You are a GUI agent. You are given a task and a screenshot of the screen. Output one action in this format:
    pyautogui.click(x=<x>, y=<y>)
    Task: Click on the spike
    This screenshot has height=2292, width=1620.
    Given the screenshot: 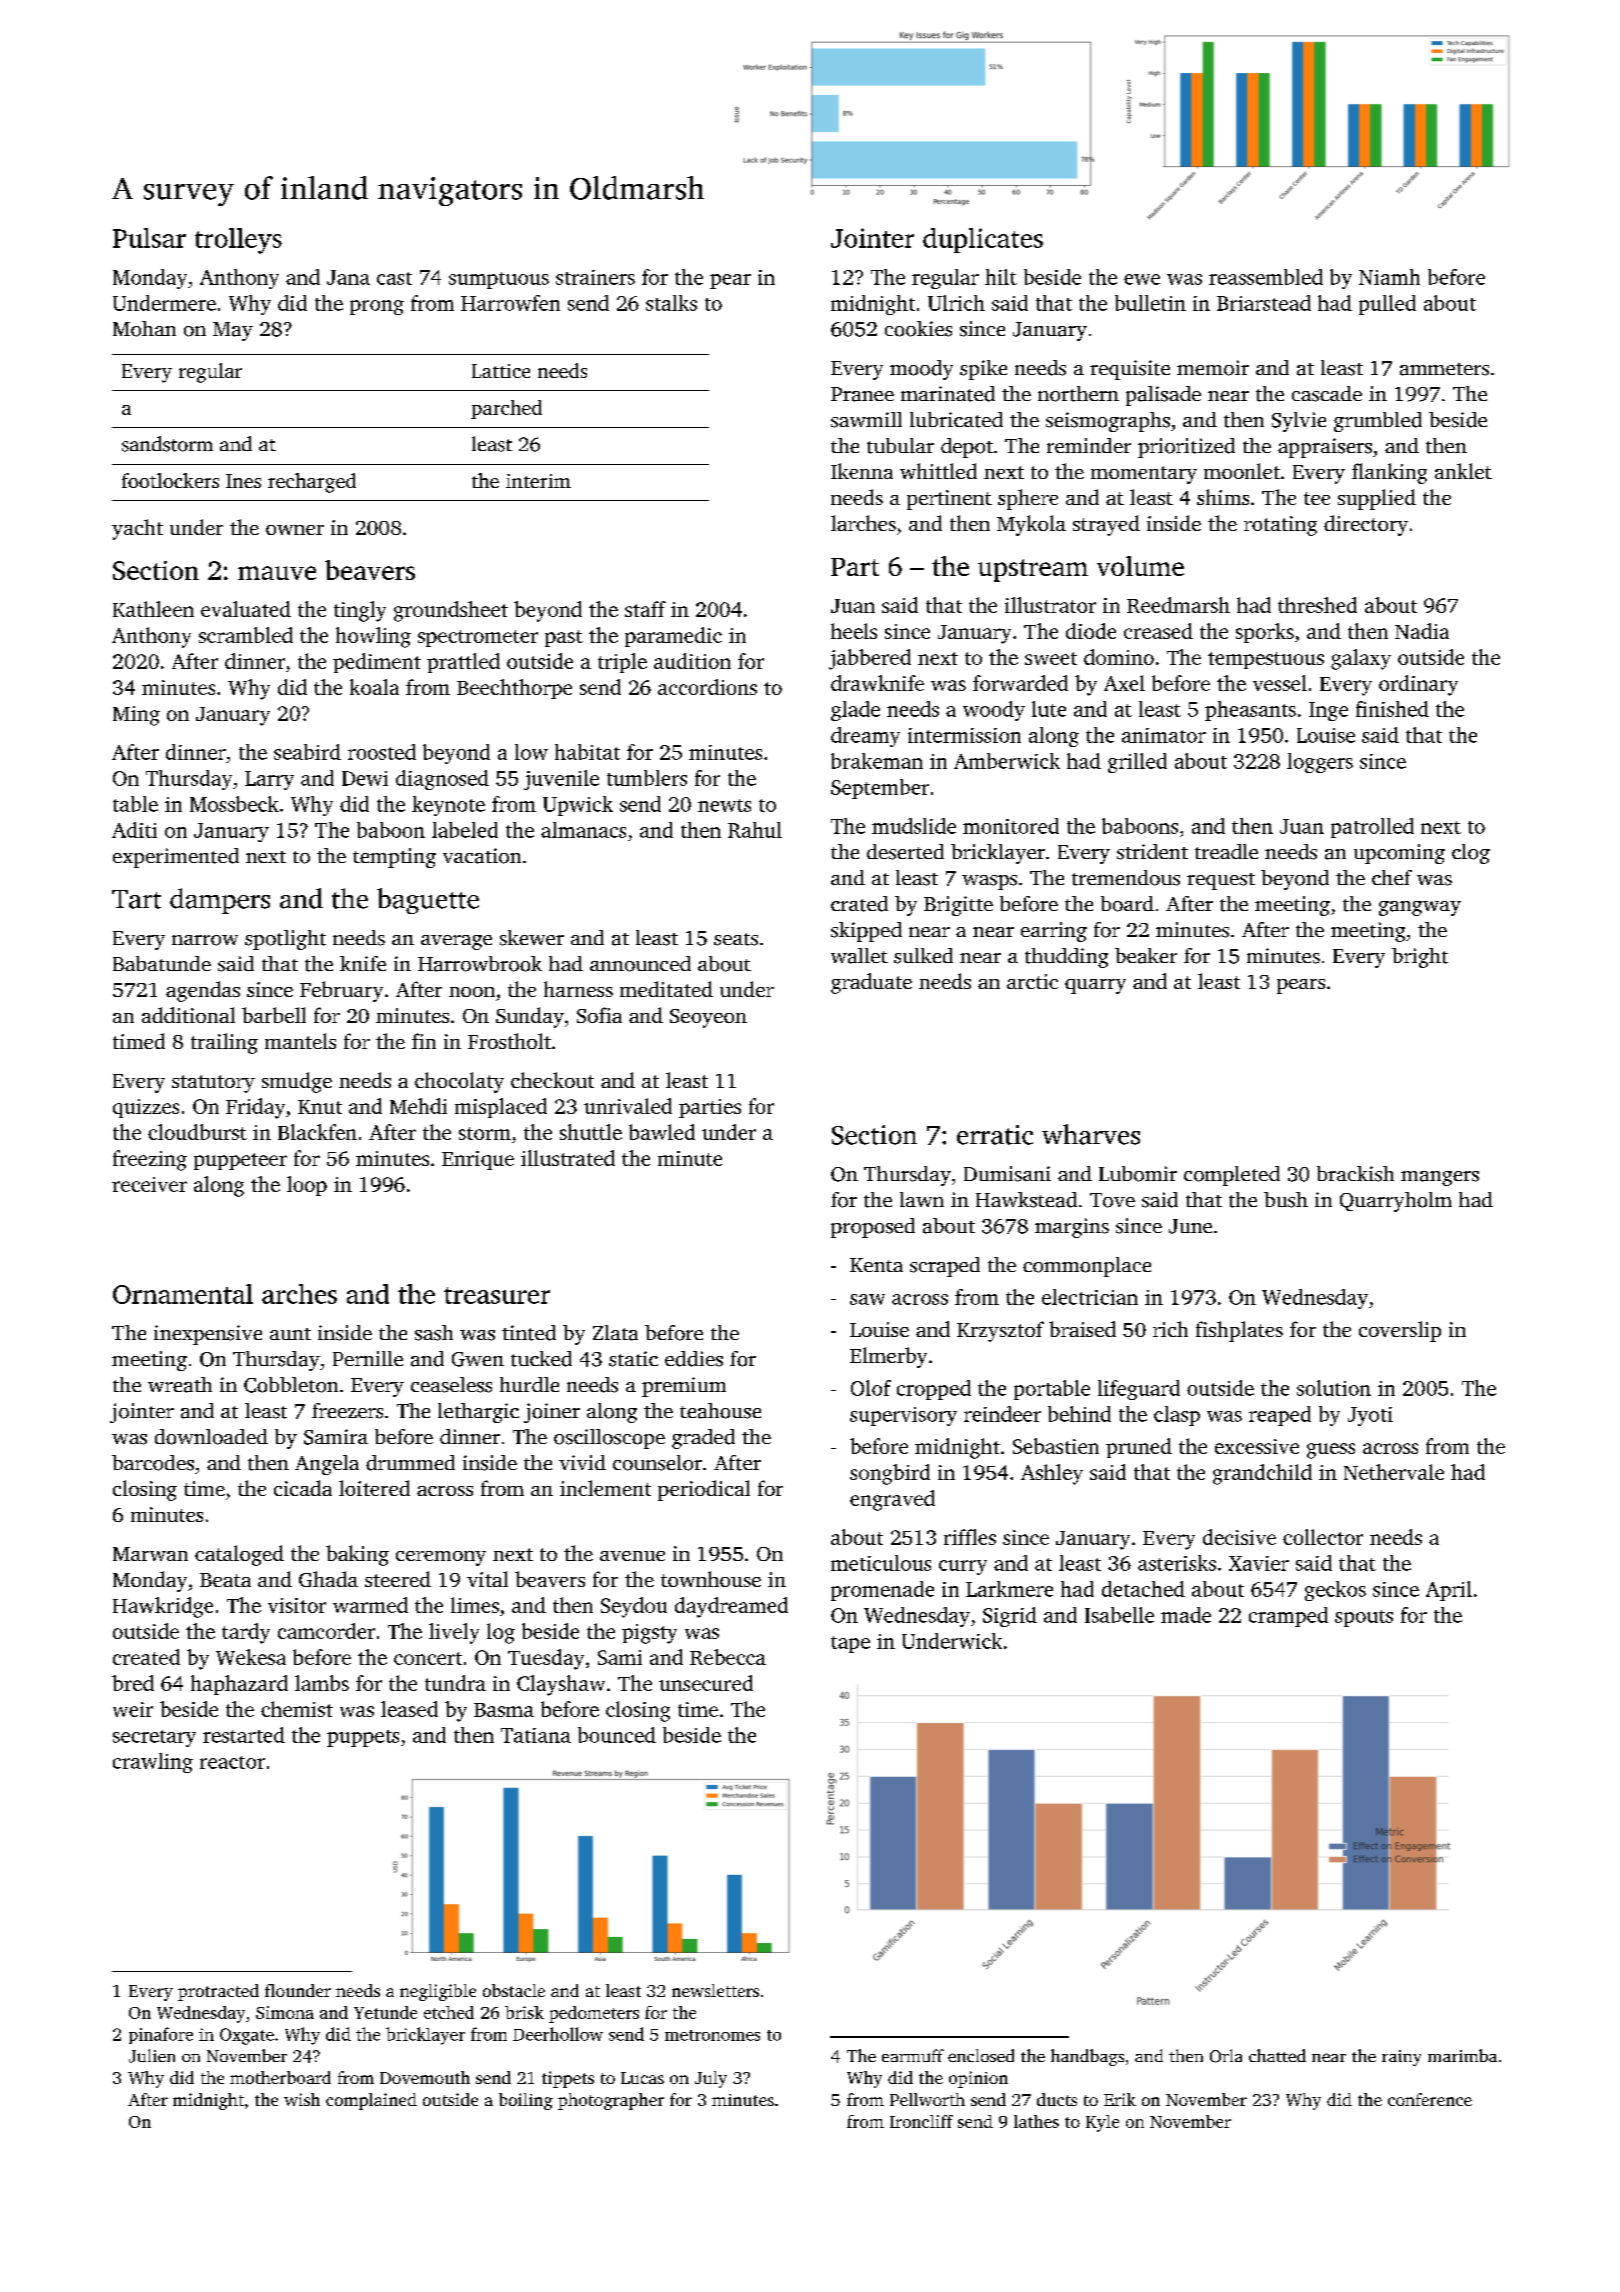 What is the action you would take?
    pyautogui.click(x=983, y=370)
